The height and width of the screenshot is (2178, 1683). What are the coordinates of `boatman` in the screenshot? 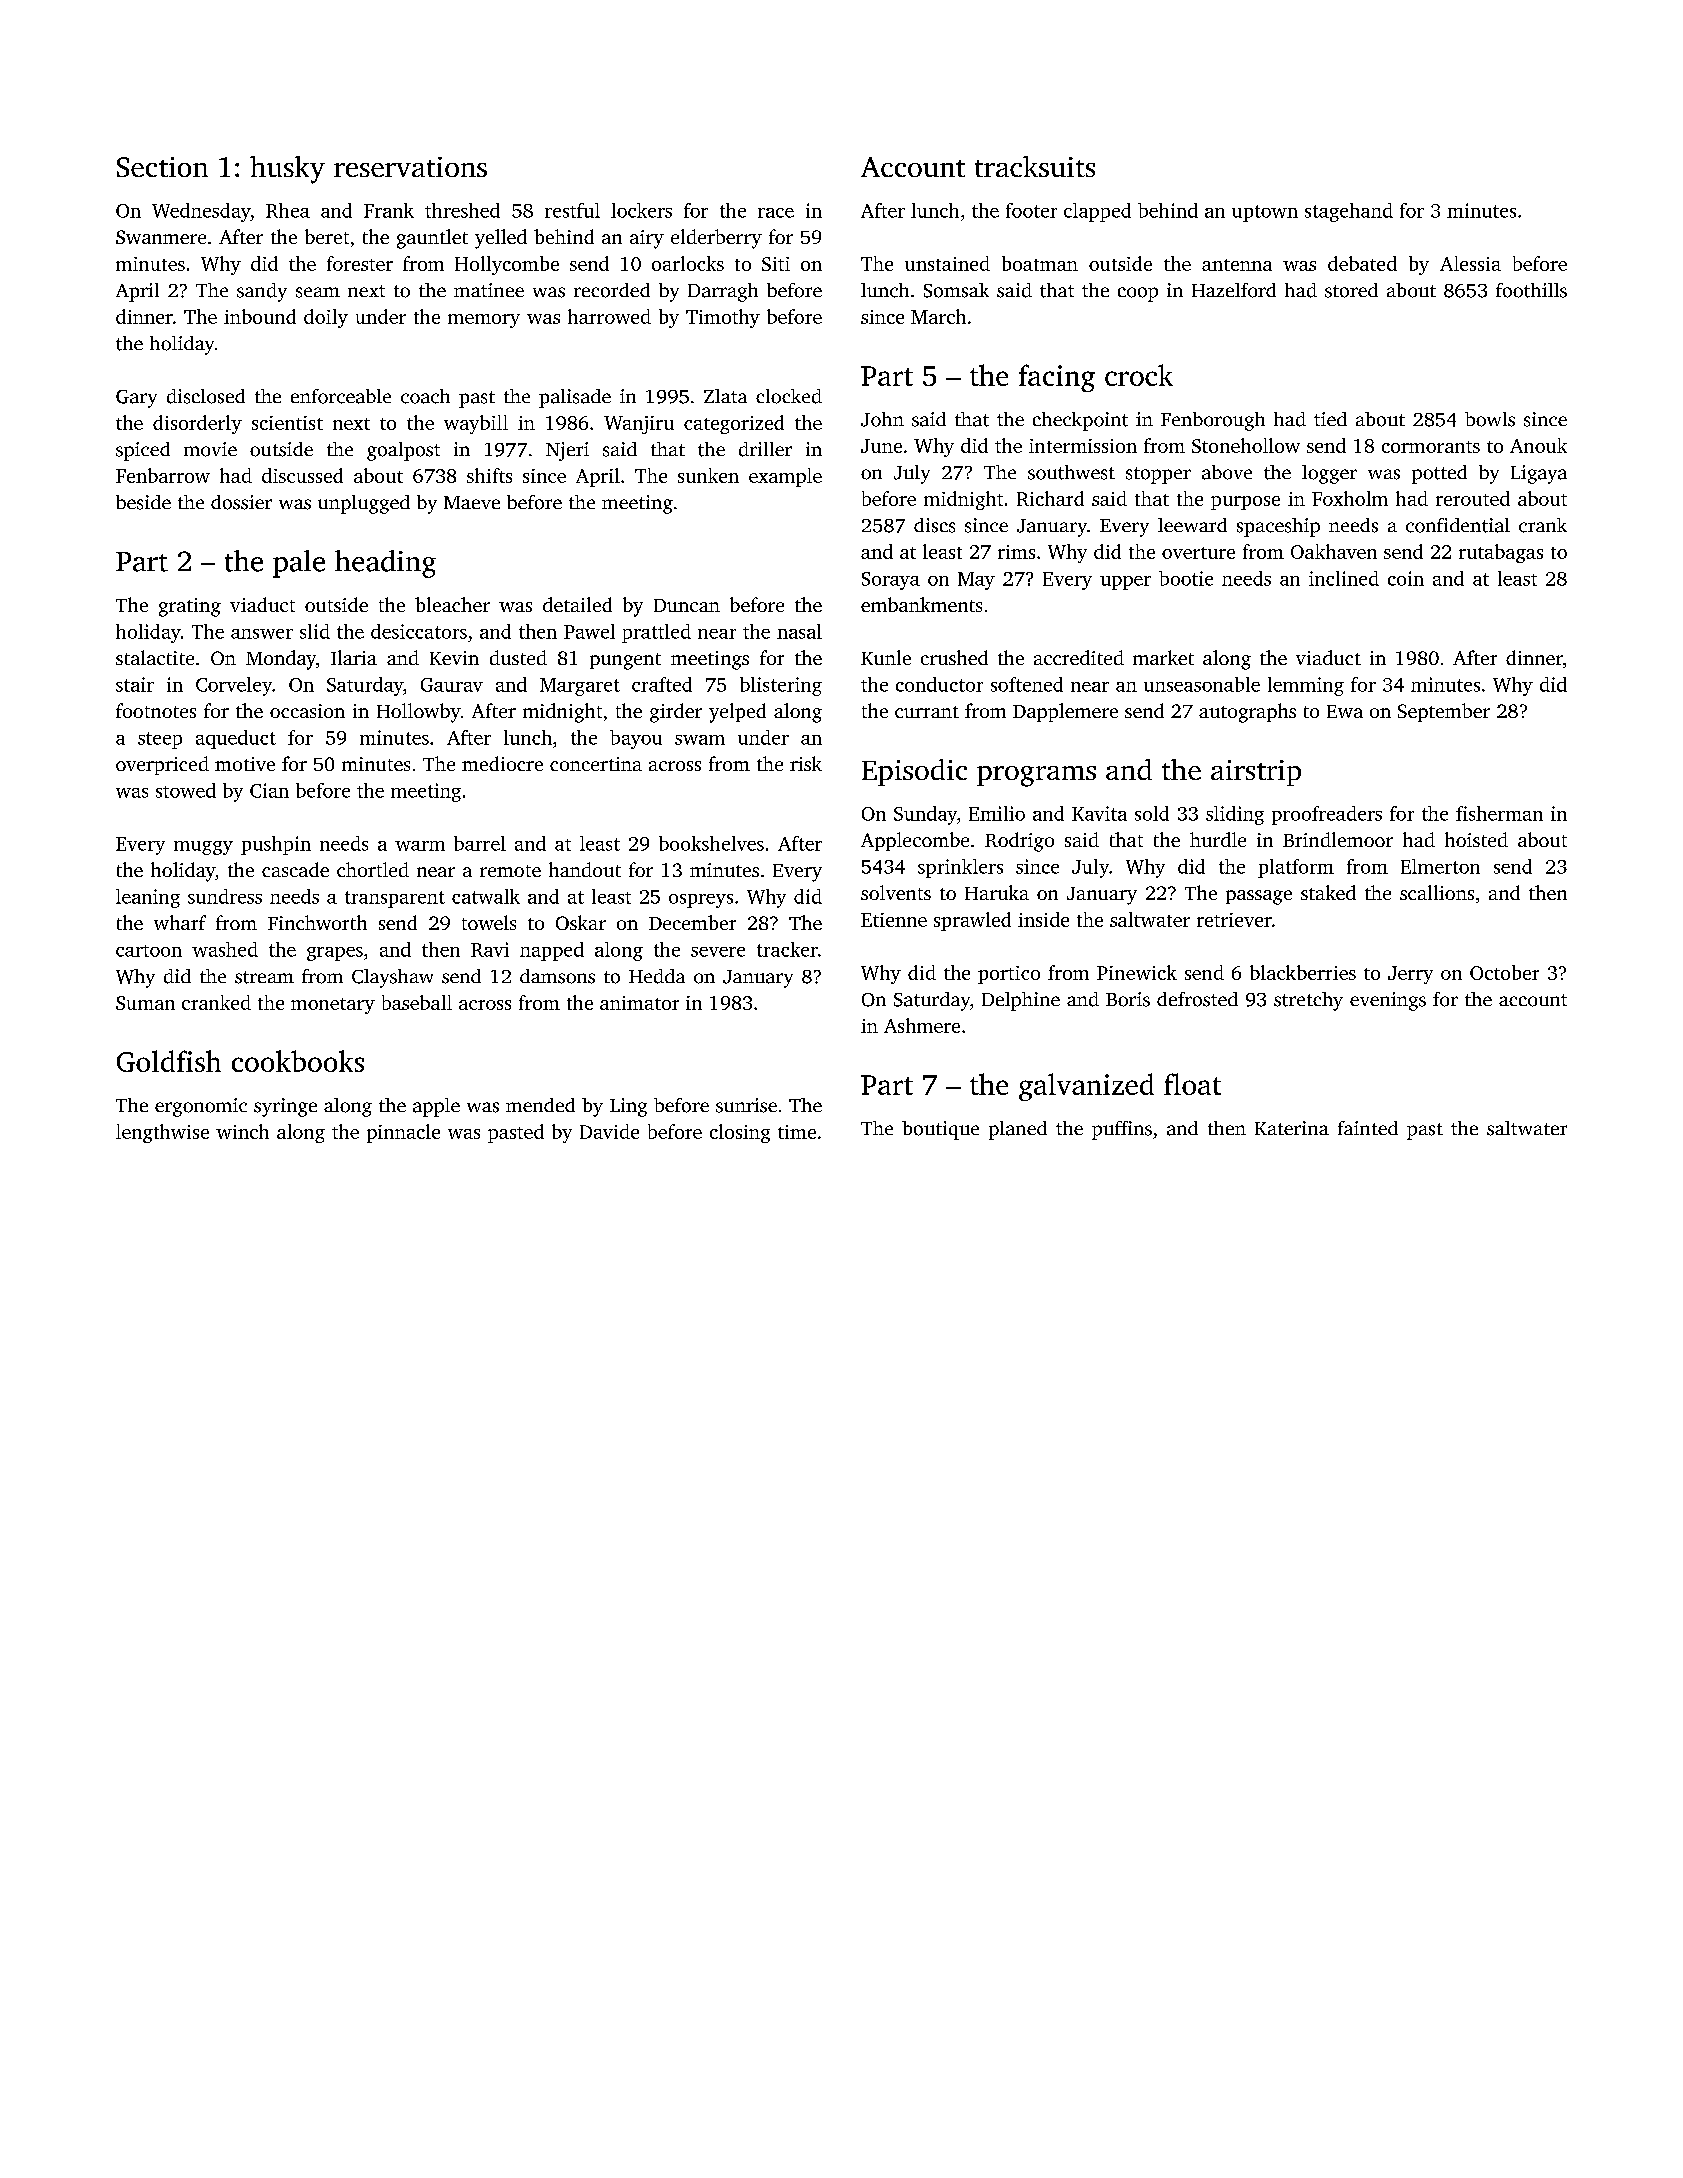 It's located at (1040, 263).
